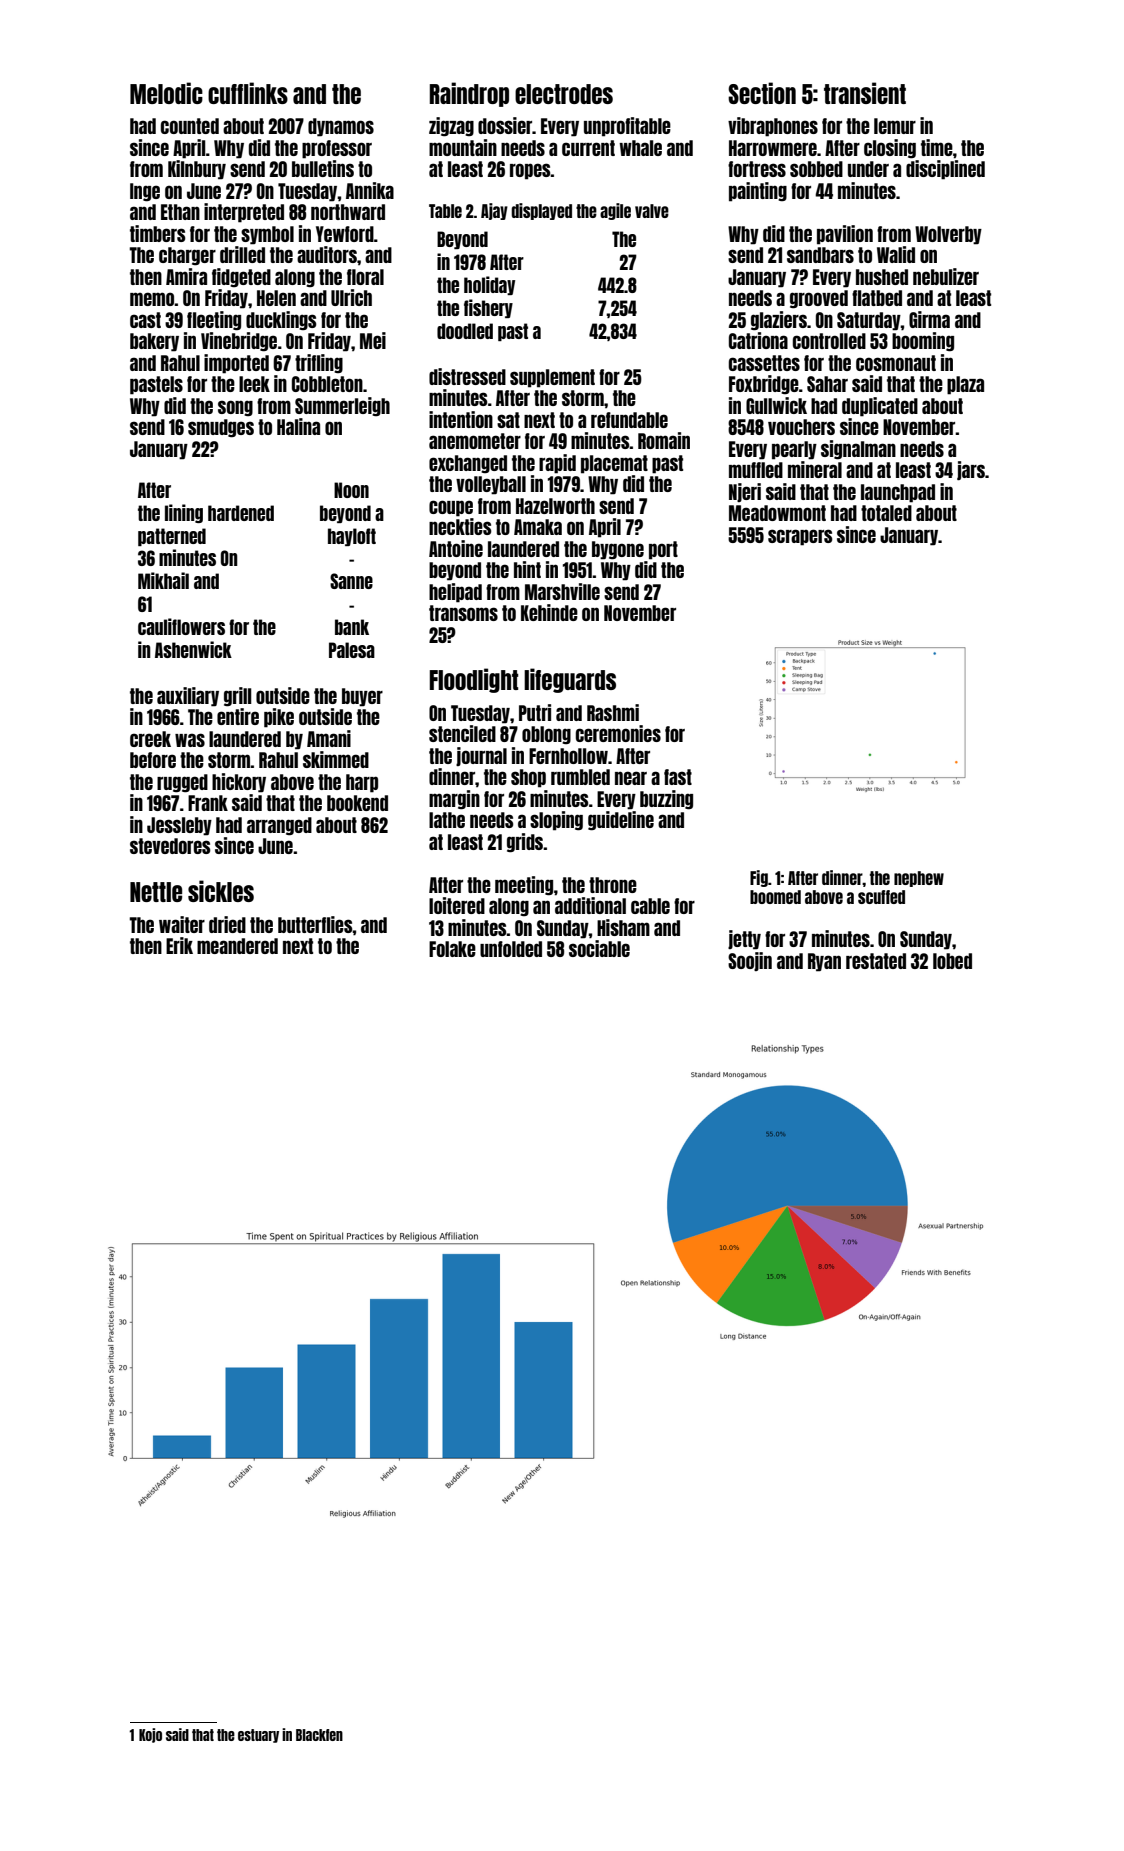 The height and width of the screenshot is (1851, 1124). What do you see at coordinates (599, 948) in the screenshot?
I see `sociable` at bounding box center [599, 948].
